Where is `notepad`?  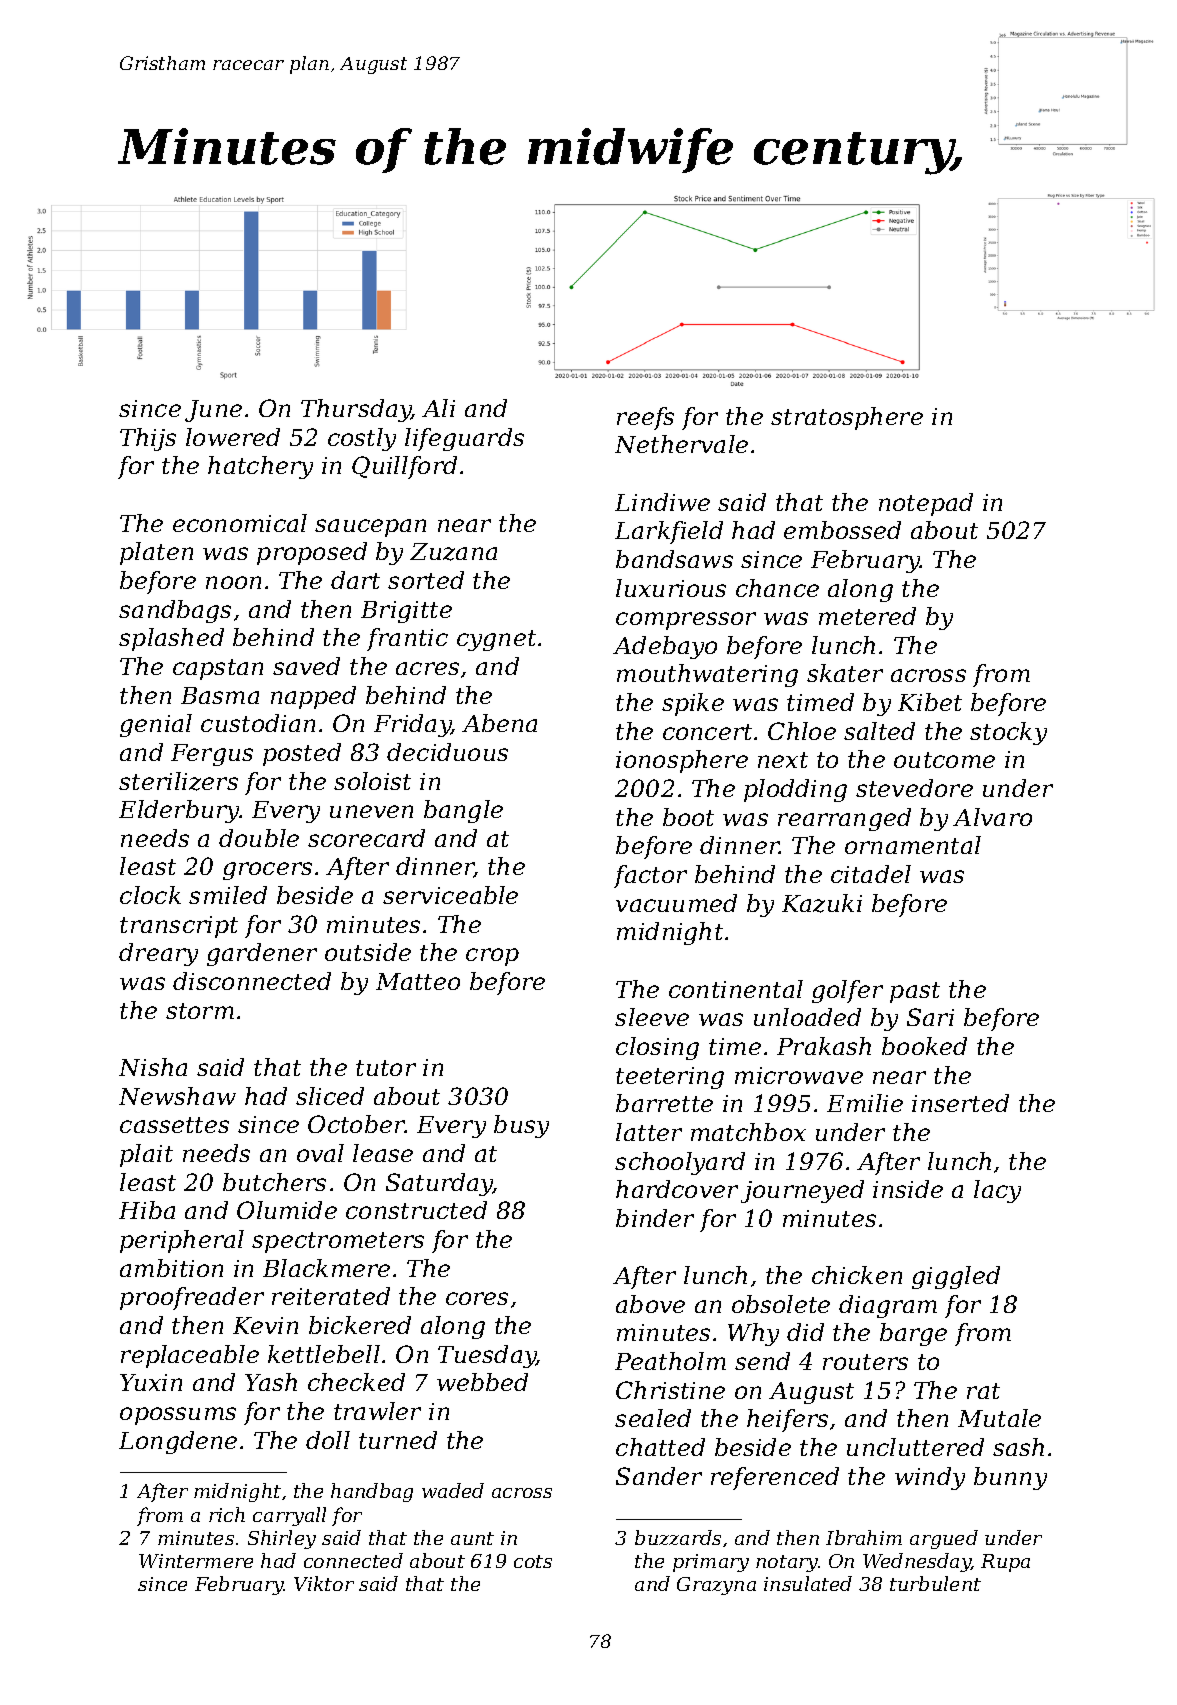 notepad is located at coordinates (926, 504).
